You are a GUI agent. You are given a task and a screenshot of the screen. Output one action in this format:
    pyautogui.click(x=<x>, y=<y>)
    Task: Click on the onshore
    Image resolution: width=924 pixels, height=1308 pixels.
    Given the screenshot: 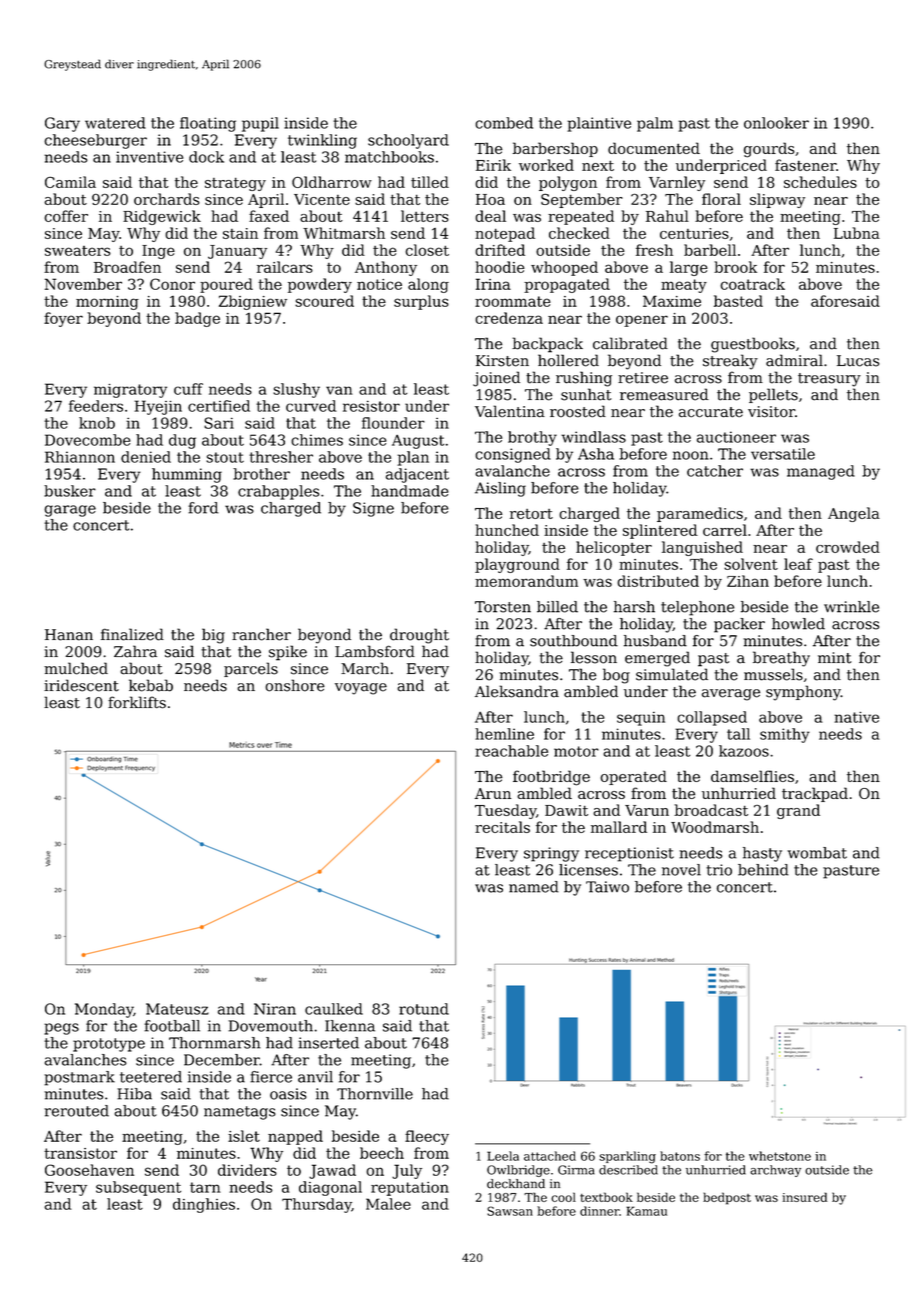 What is the action you would take?
    pyautogui.click(x=295, y=685)
